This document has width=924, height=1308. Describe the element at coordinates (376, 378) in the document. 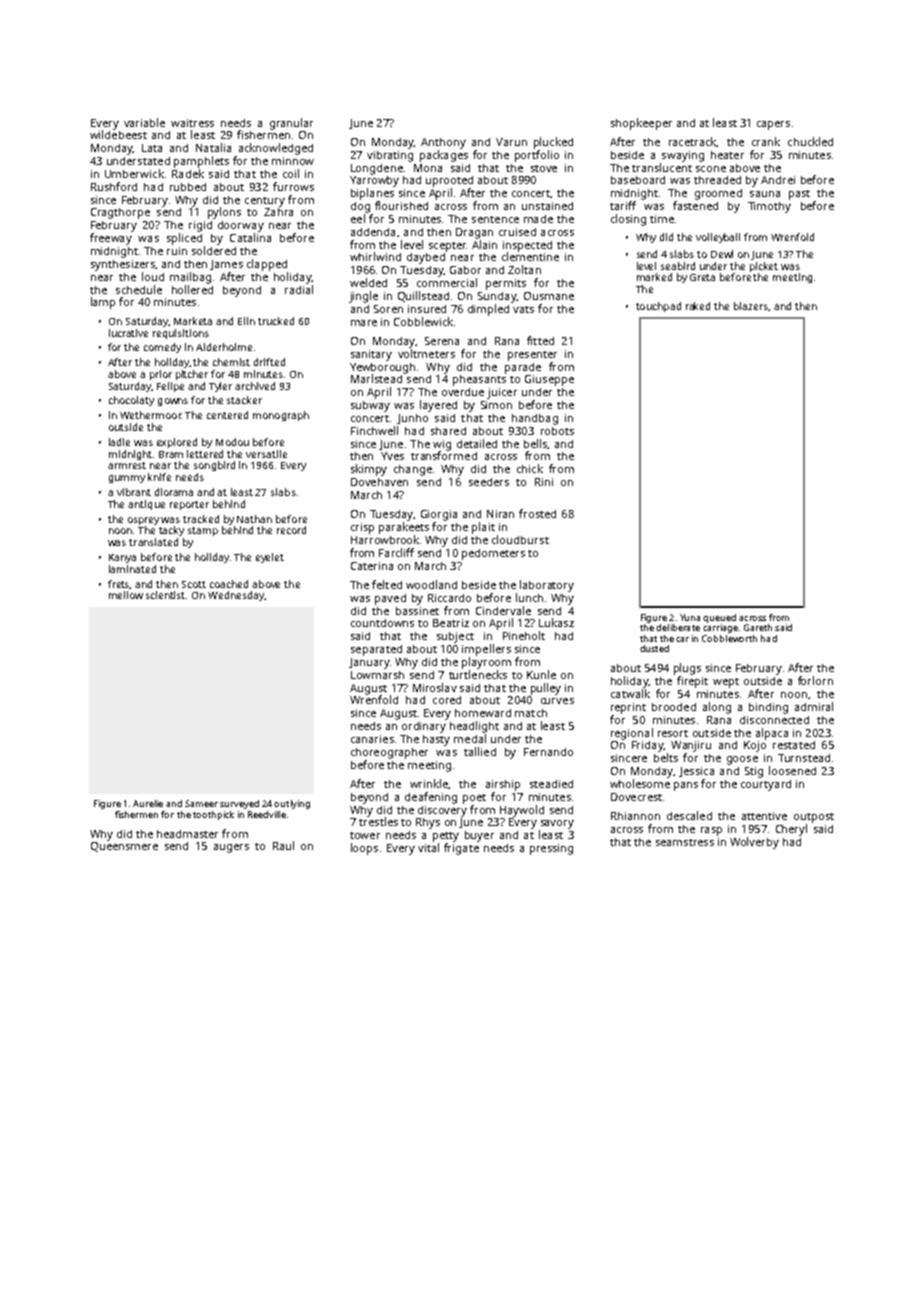

I see `Marlstead` at that location.
